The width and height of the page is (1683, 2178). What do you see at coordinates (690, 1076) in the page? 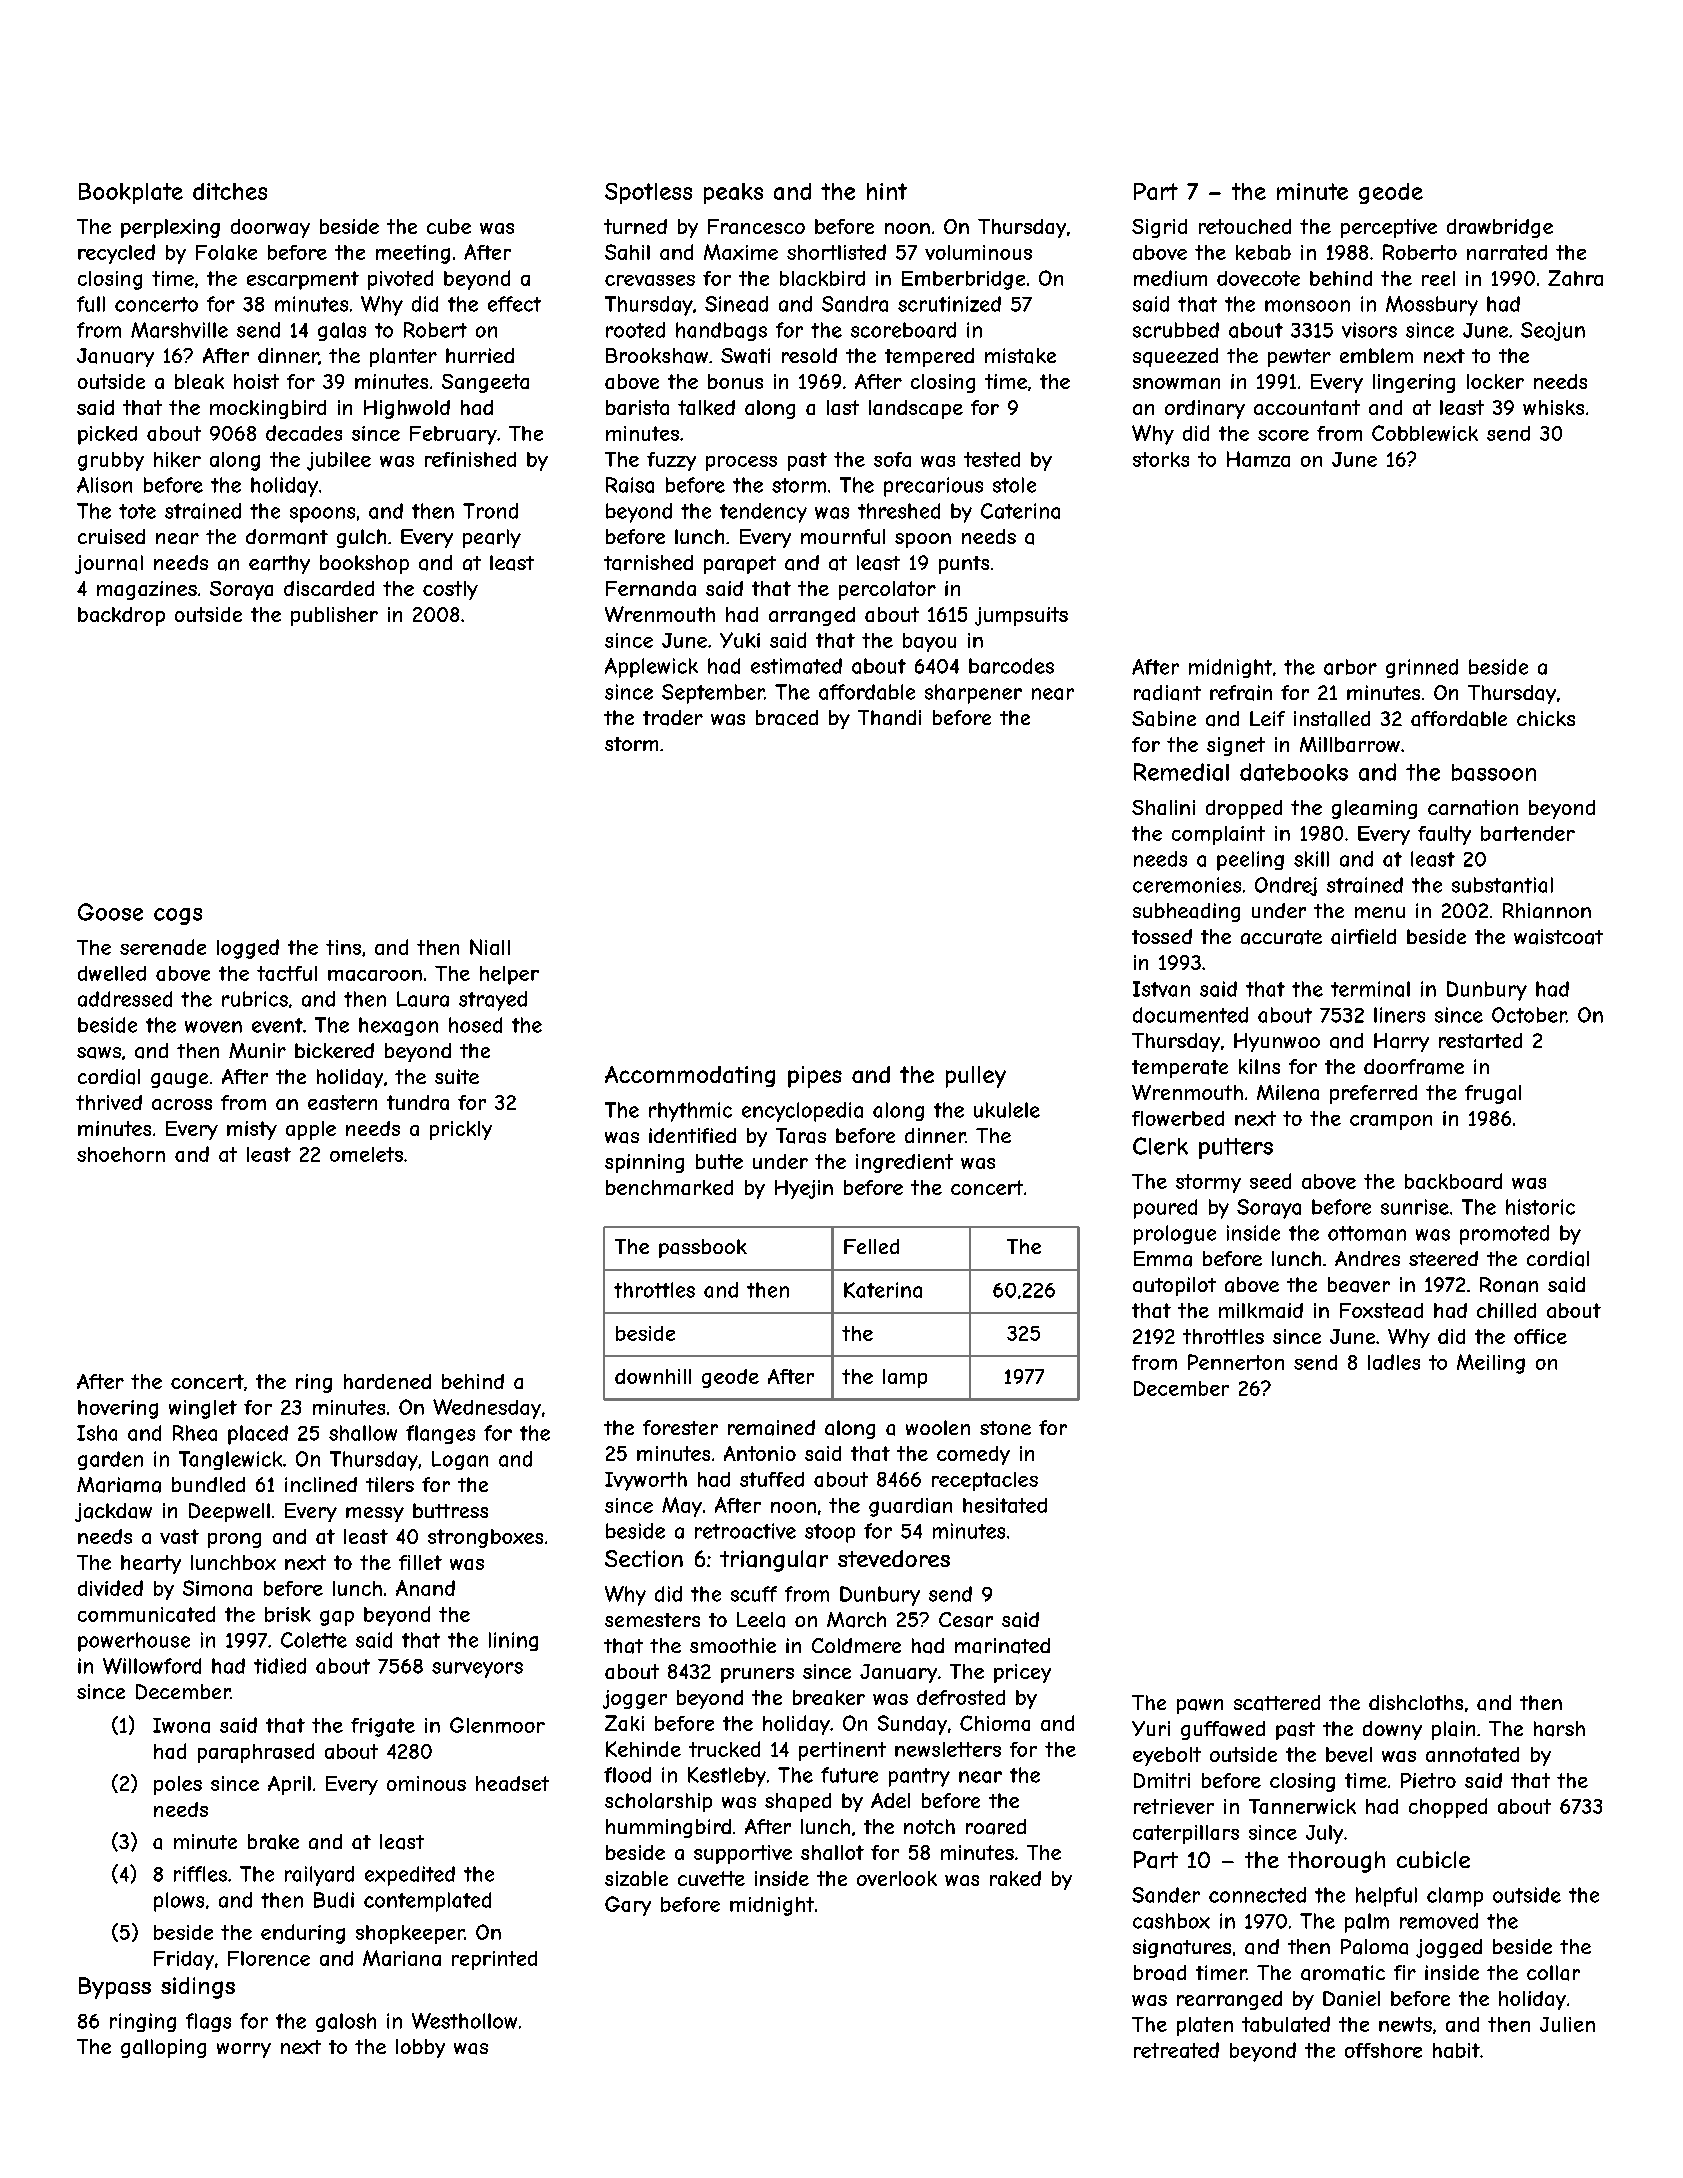
I see `Accommodating` at bounding box center [690, 1076].
